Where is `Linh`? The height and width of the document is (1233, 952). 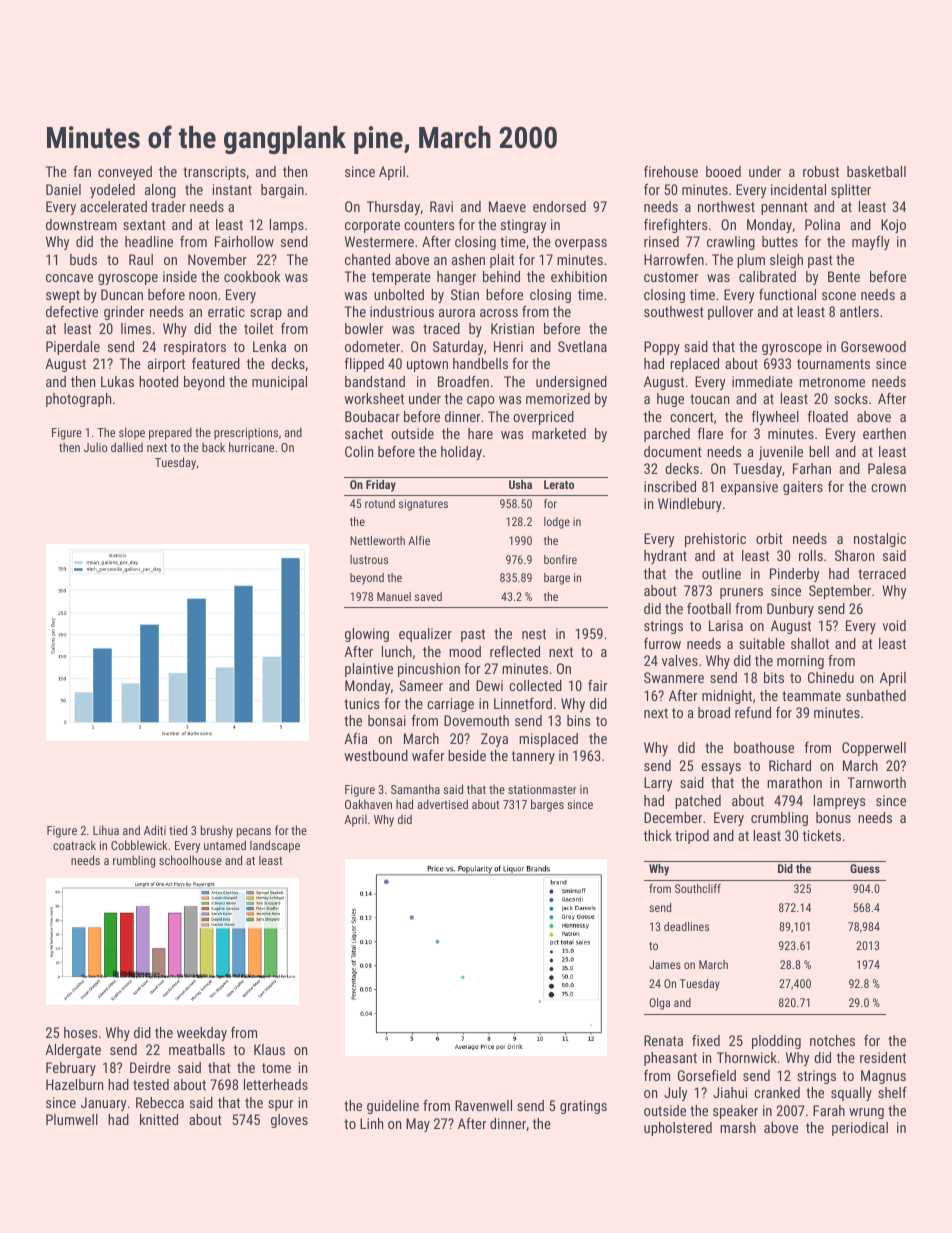
Linh is located at coordinates (371, 1123).
